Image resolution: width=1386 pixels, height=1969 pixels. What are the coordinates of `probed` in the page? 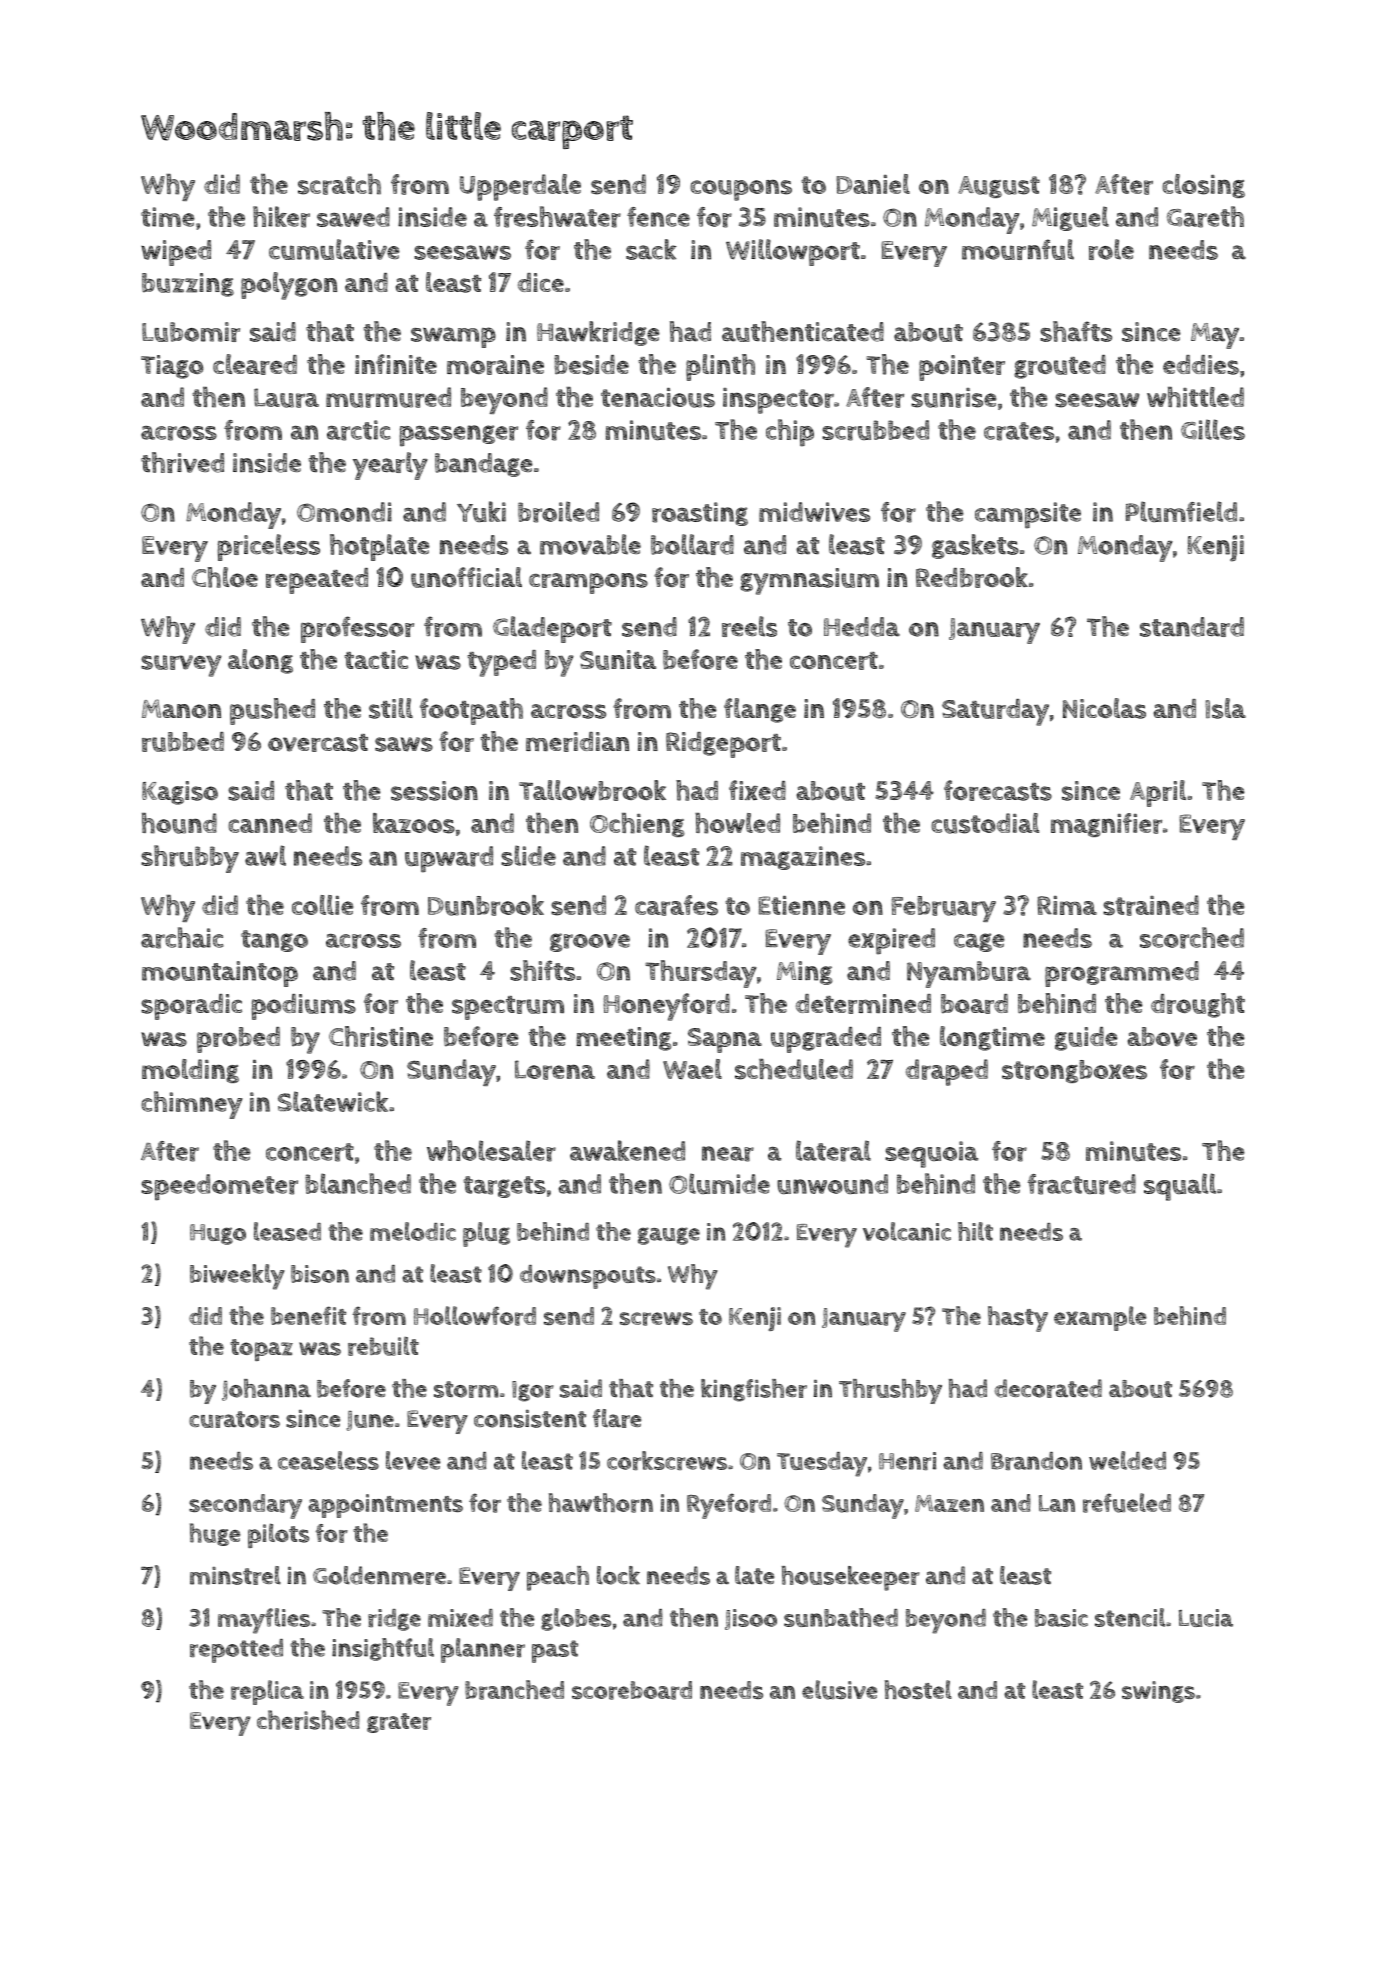 It's located at (238, 1040).
